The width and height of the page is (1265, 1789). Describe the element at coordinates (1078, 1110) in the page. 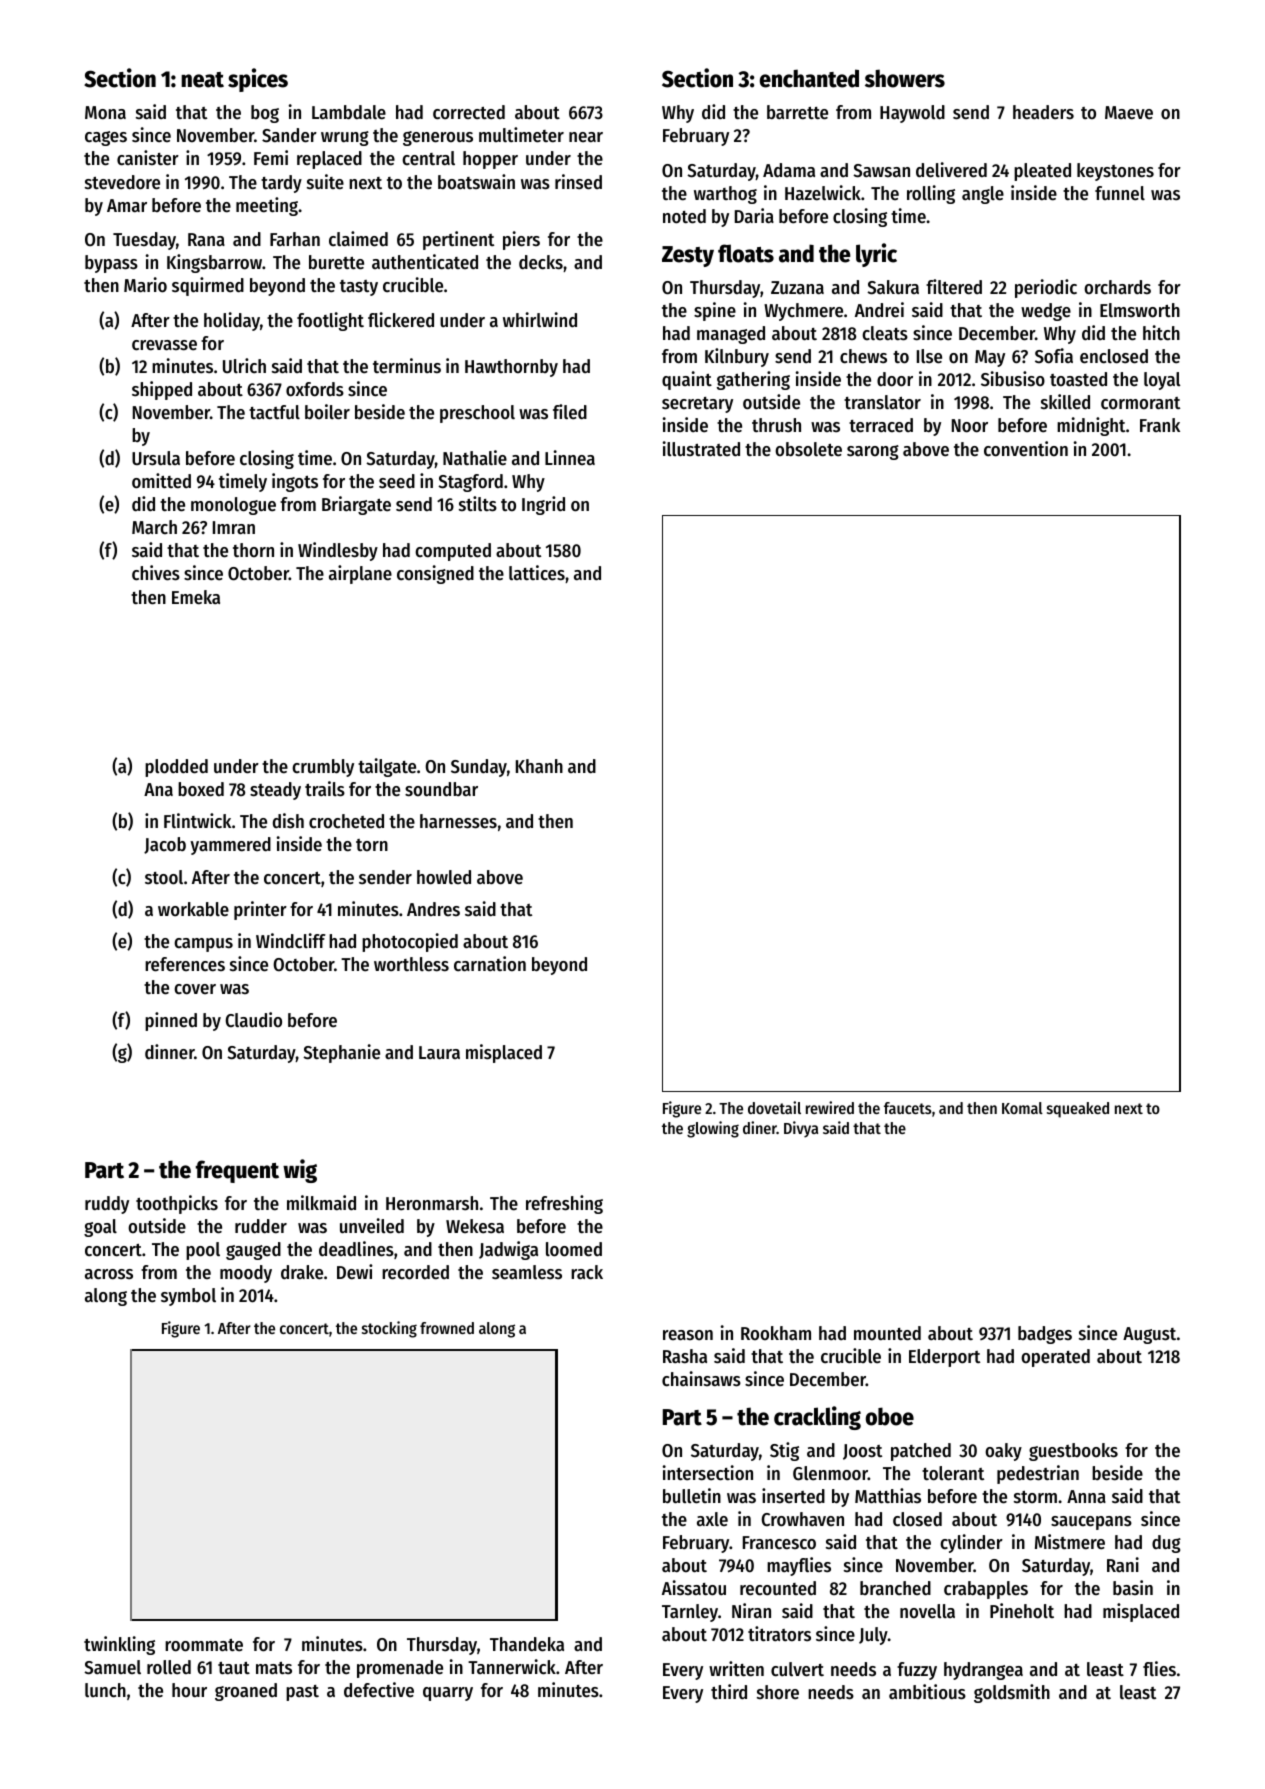

I see `squeaked` at that location.
